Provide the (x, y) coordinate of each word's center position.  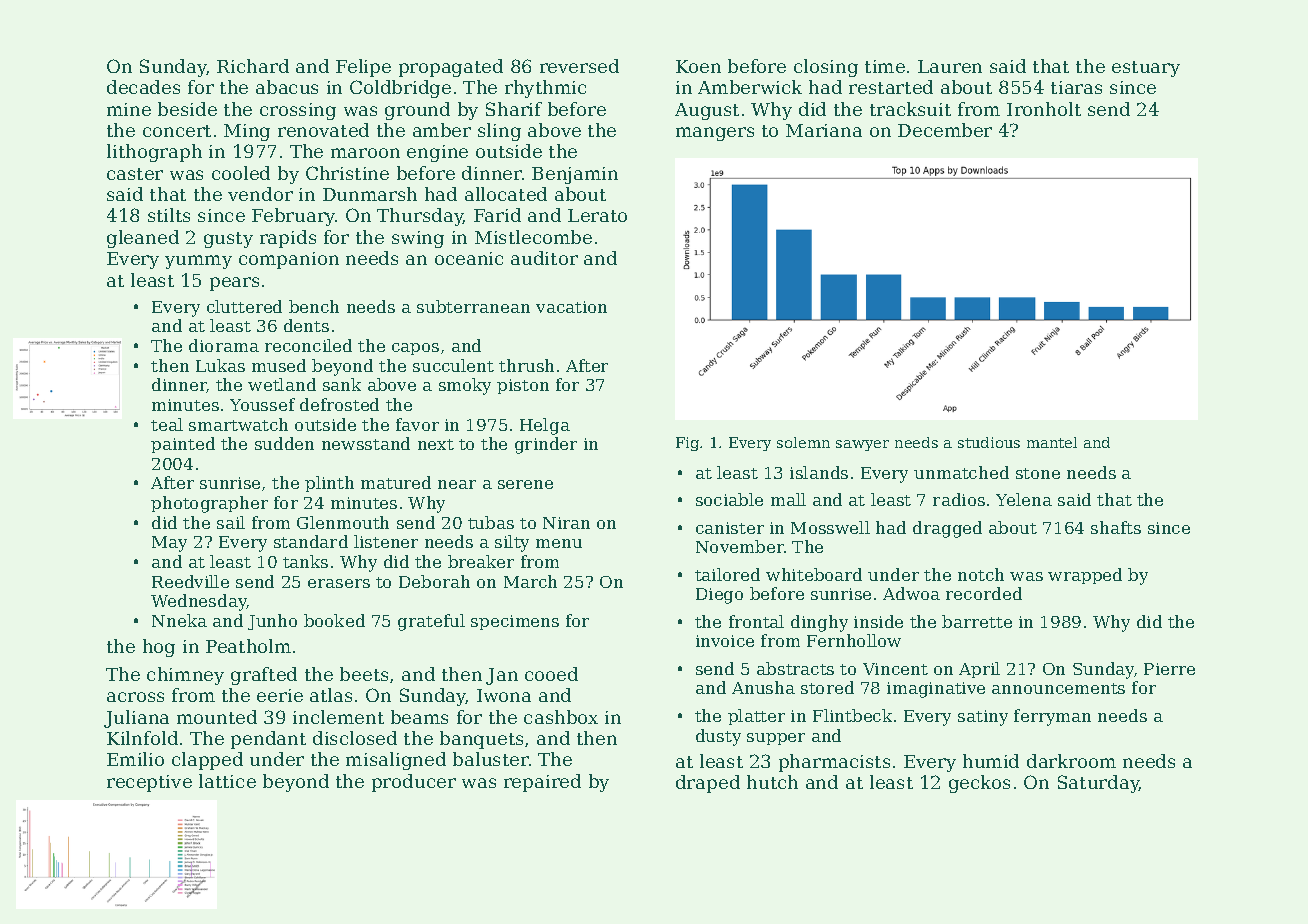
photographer (209, 504)
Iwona (504, 695)
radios (959, 499)
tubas (491, 522)
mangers (715, 134)
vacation (571, 307)
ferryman (1052, 717)
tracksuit (910, 109)
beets (364, 674)
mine (129, 109)
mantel (1052, 442)
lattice (227, 781)
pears (234, 284)
